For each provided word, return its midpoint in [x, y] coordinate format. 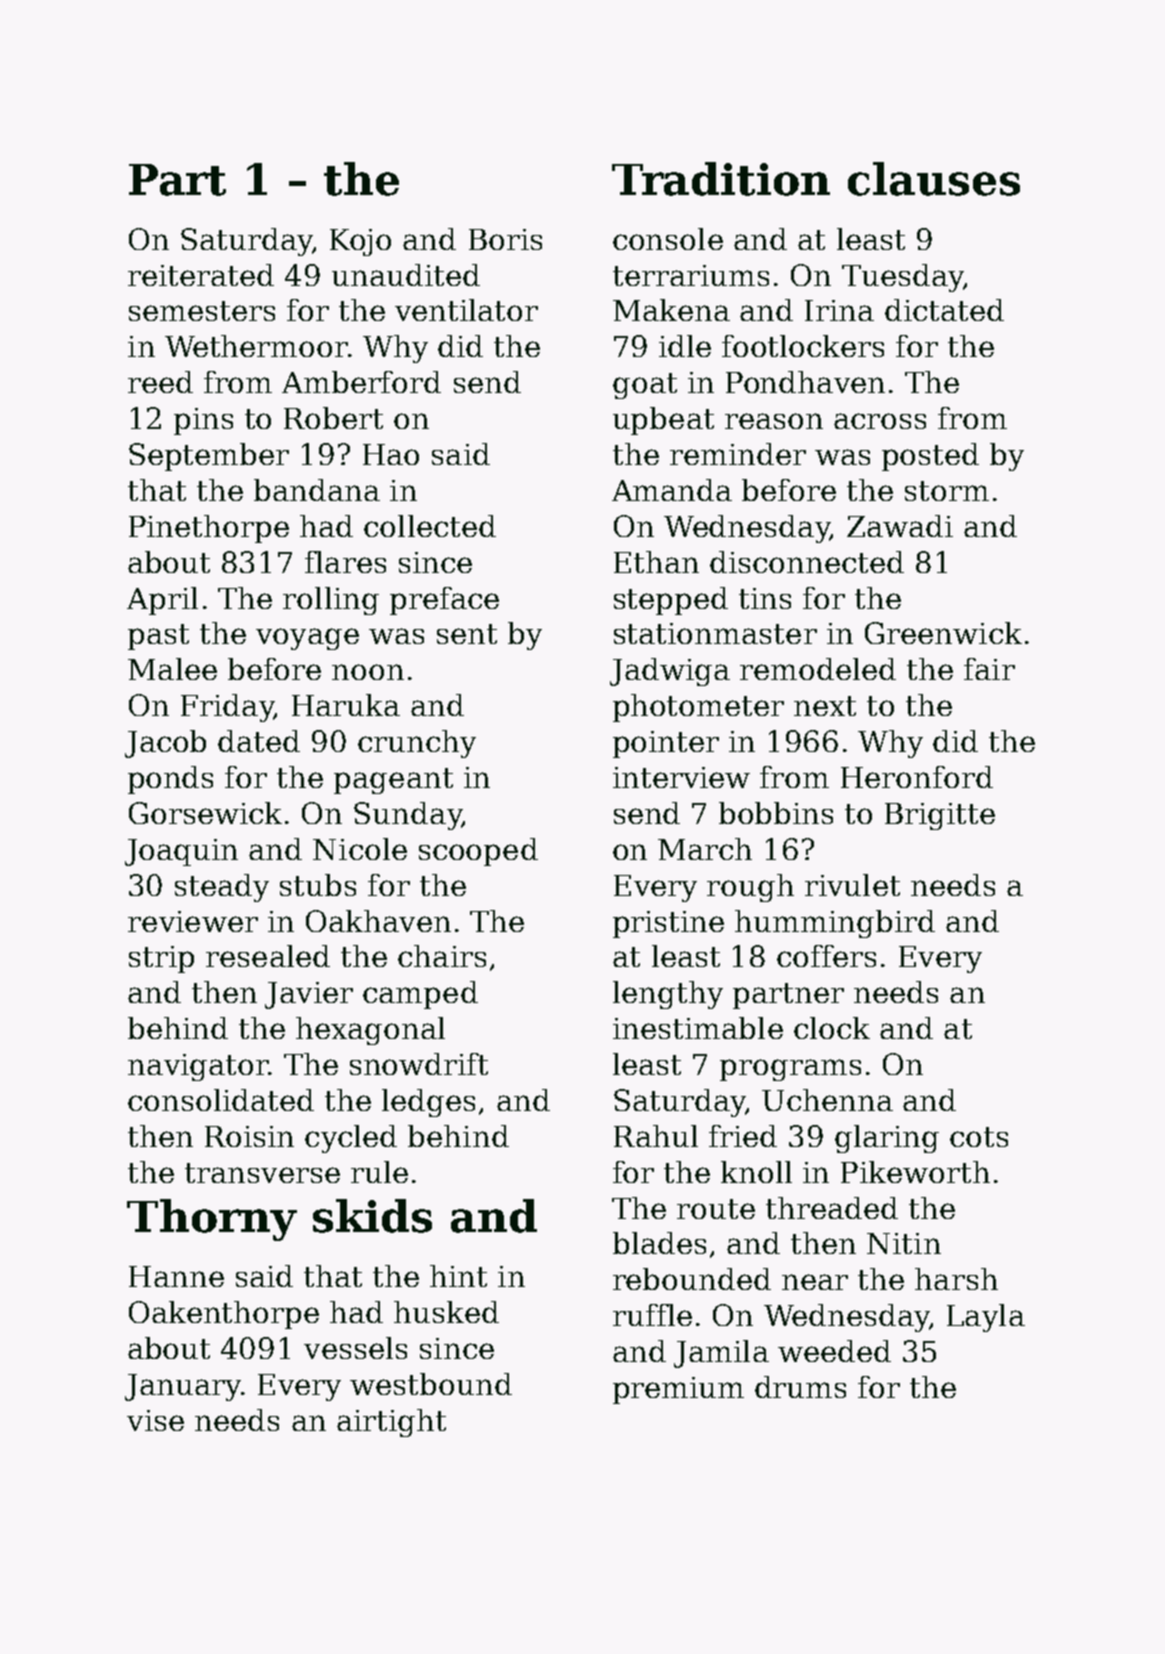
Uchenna [827, 1100]
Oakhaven [378, 921]
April [162, 601]
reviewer [193, 921]
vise [155, 1420]
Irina [839, 310]
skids [372, 1216]
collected [430, 526]
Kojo [360, 242]
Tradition [721, 179]
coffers [826, 956]
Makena [671, 310]
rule [379, 1172]
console [668, 239]
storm [947, 491]
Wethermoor [256, 346]
